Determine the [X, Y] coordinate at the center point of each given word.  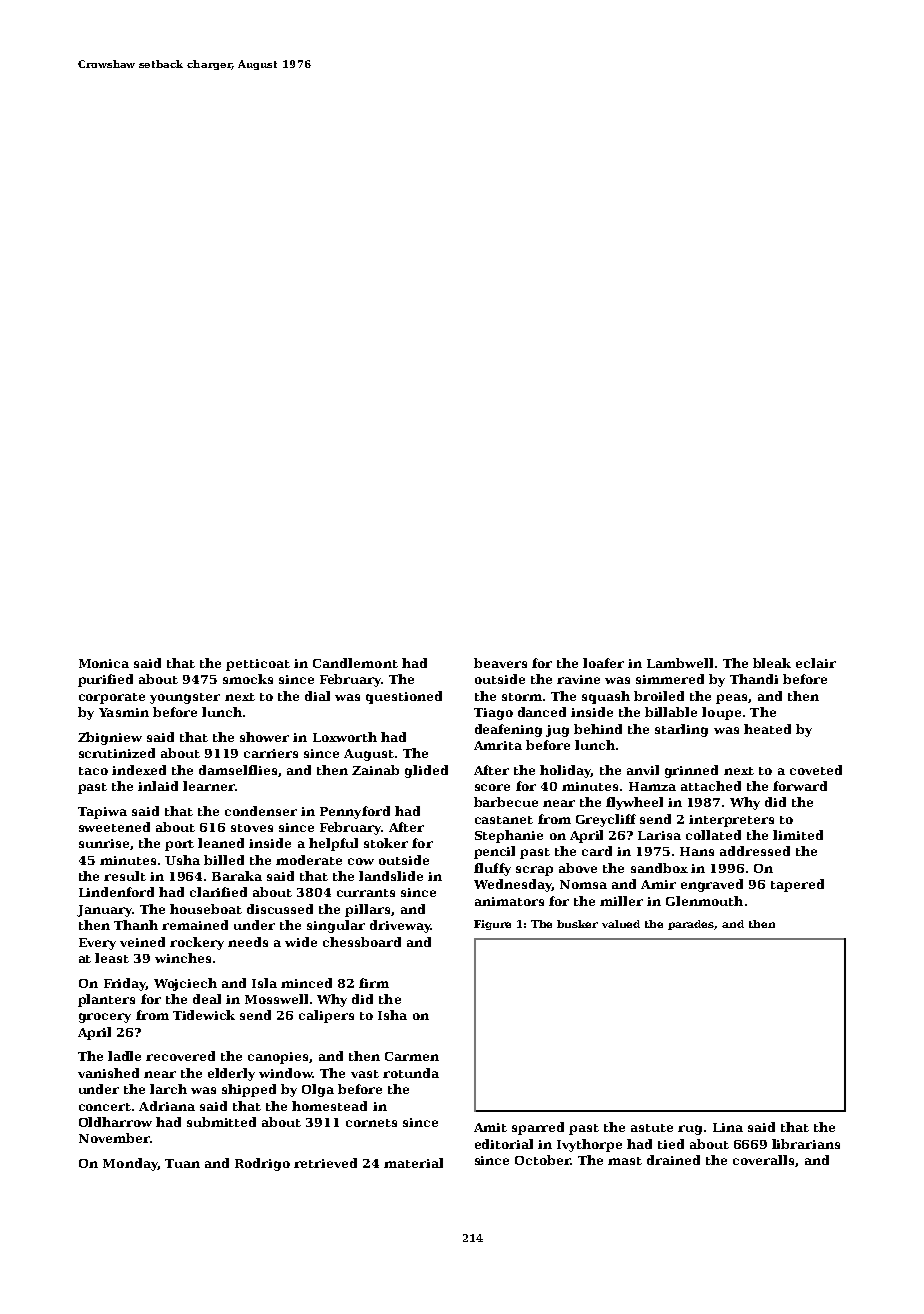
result [125, 876]
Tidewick [204, 1015]
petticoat [258, 665]
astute [652, 1128]
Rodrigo [262, 1164]
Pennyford [355, 812]
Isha [392, 1015]
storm [522, 697]
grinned [691, 771]
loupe [721, 713]
